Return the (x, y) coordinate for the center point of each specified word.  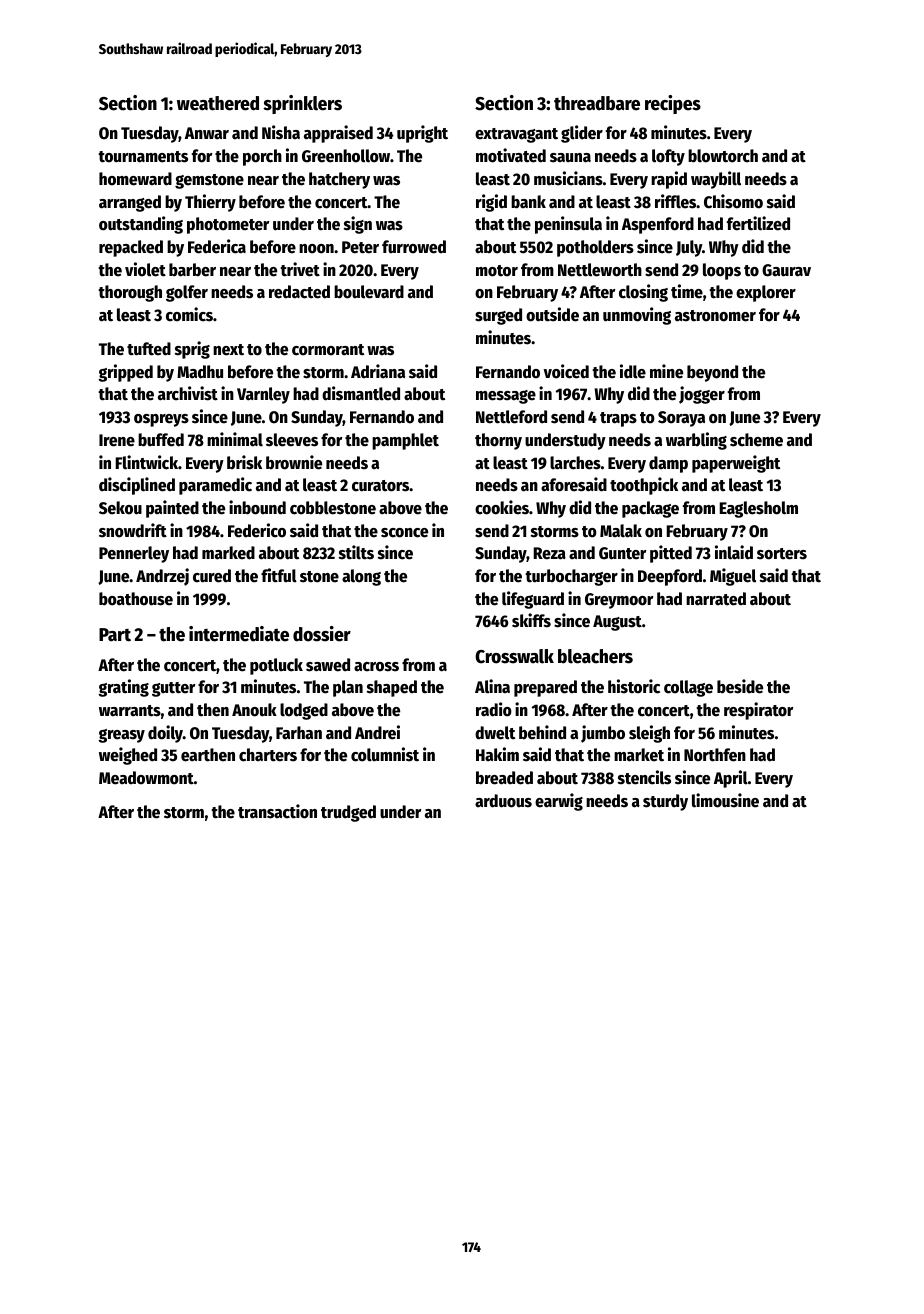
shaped (392, 688)
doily (165, 734)
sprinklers (302, 104)
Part (115, 635)
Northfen (715, 755)
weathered (218, 103)
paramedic (215, 486)
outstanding (141, 225)
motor (497, 271)
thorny (498, 441)
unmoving (637, 316)
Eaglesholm (758, 509)
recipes (673, 104)
